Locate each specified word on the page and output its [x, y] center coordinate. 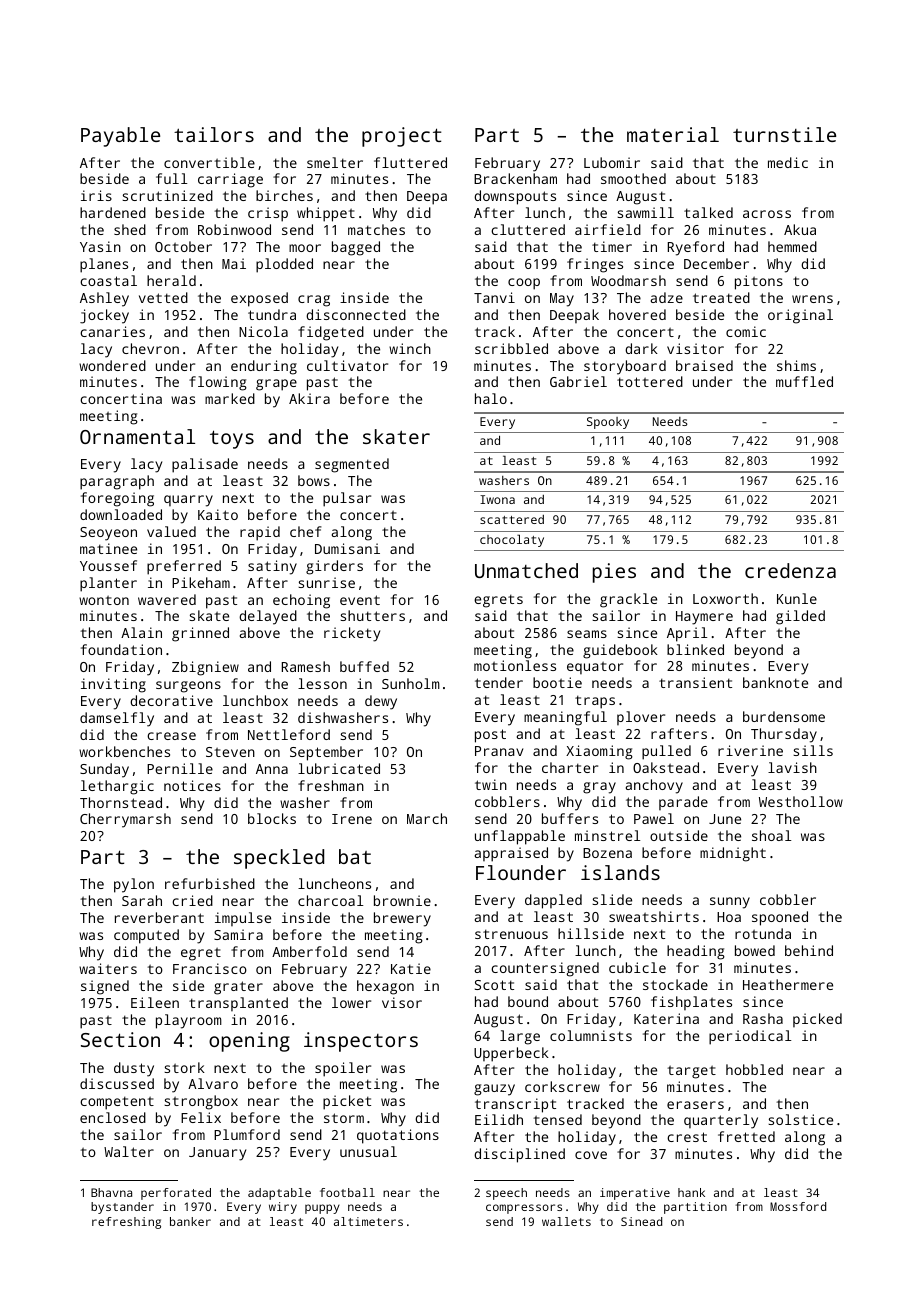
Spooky [608, 423]
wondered [112, 365]
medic [788, 162]
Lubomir [612, 162]
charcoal [330, 900]
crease [171, 736]
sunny [730, 903]
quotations [398, 1136]
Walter [129, 1151]
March [427, 818]
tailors [214, 134]
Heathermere [788, 984]
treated [721, 297]
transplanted [238, 1004]
